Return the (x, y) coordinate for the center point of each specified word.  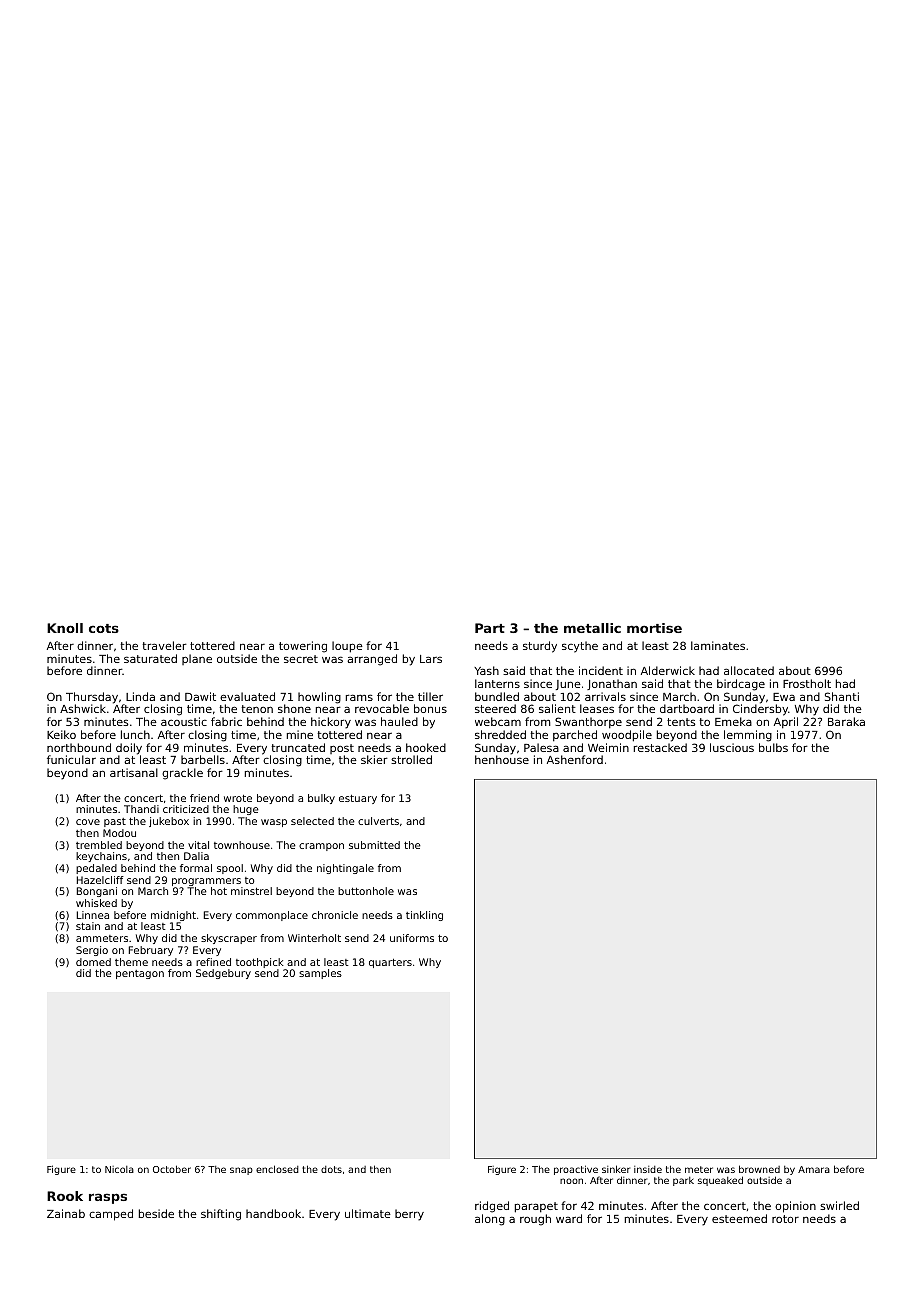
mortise (654, 628)
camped (111, 1215)
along (490, 1220)
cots (104, 628)
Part (490, 628)
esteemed (739, 1218)
